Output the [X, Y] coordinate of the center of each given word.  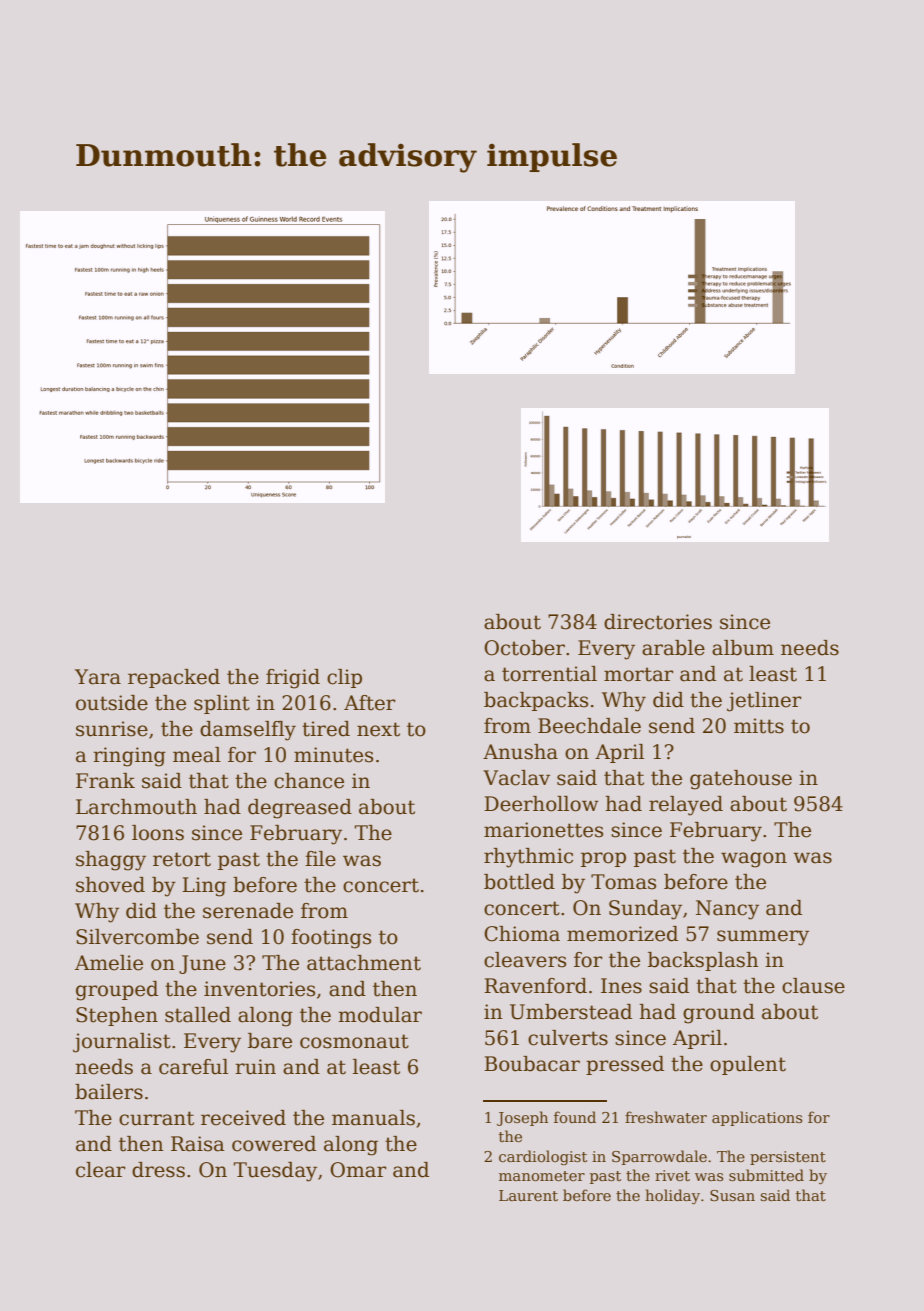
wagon [754, 860]
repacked [174, 678]
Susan [732, 1195]
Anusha [520, 752]
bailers [109, 1092]
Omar [358, 1170]
